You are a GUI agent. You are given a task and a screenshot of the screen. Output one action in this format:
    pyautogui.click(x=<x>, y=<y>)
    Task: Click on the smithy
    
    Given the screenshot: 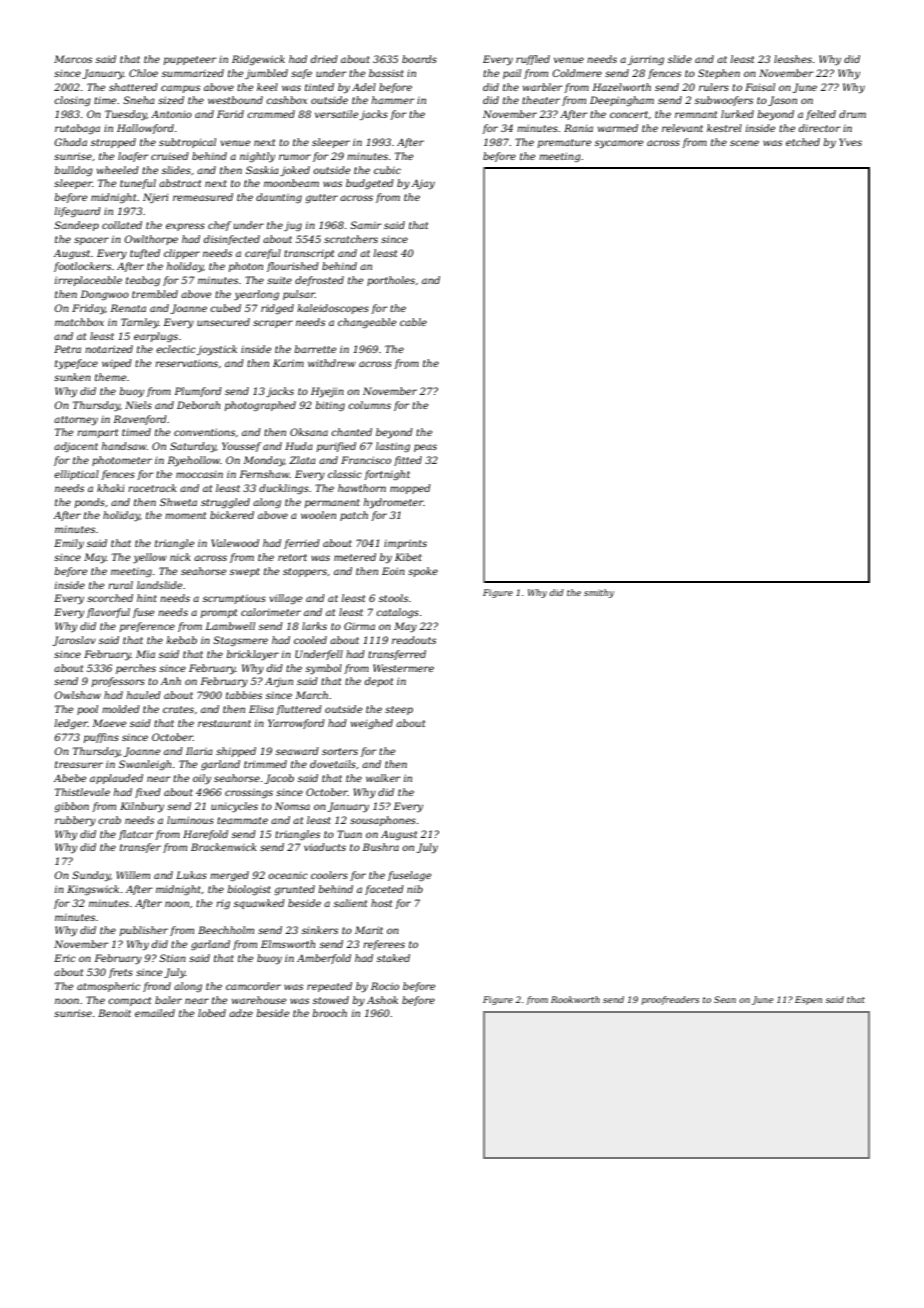 What is the action you would take?
    pyautogui.click(x=599, y=593)
